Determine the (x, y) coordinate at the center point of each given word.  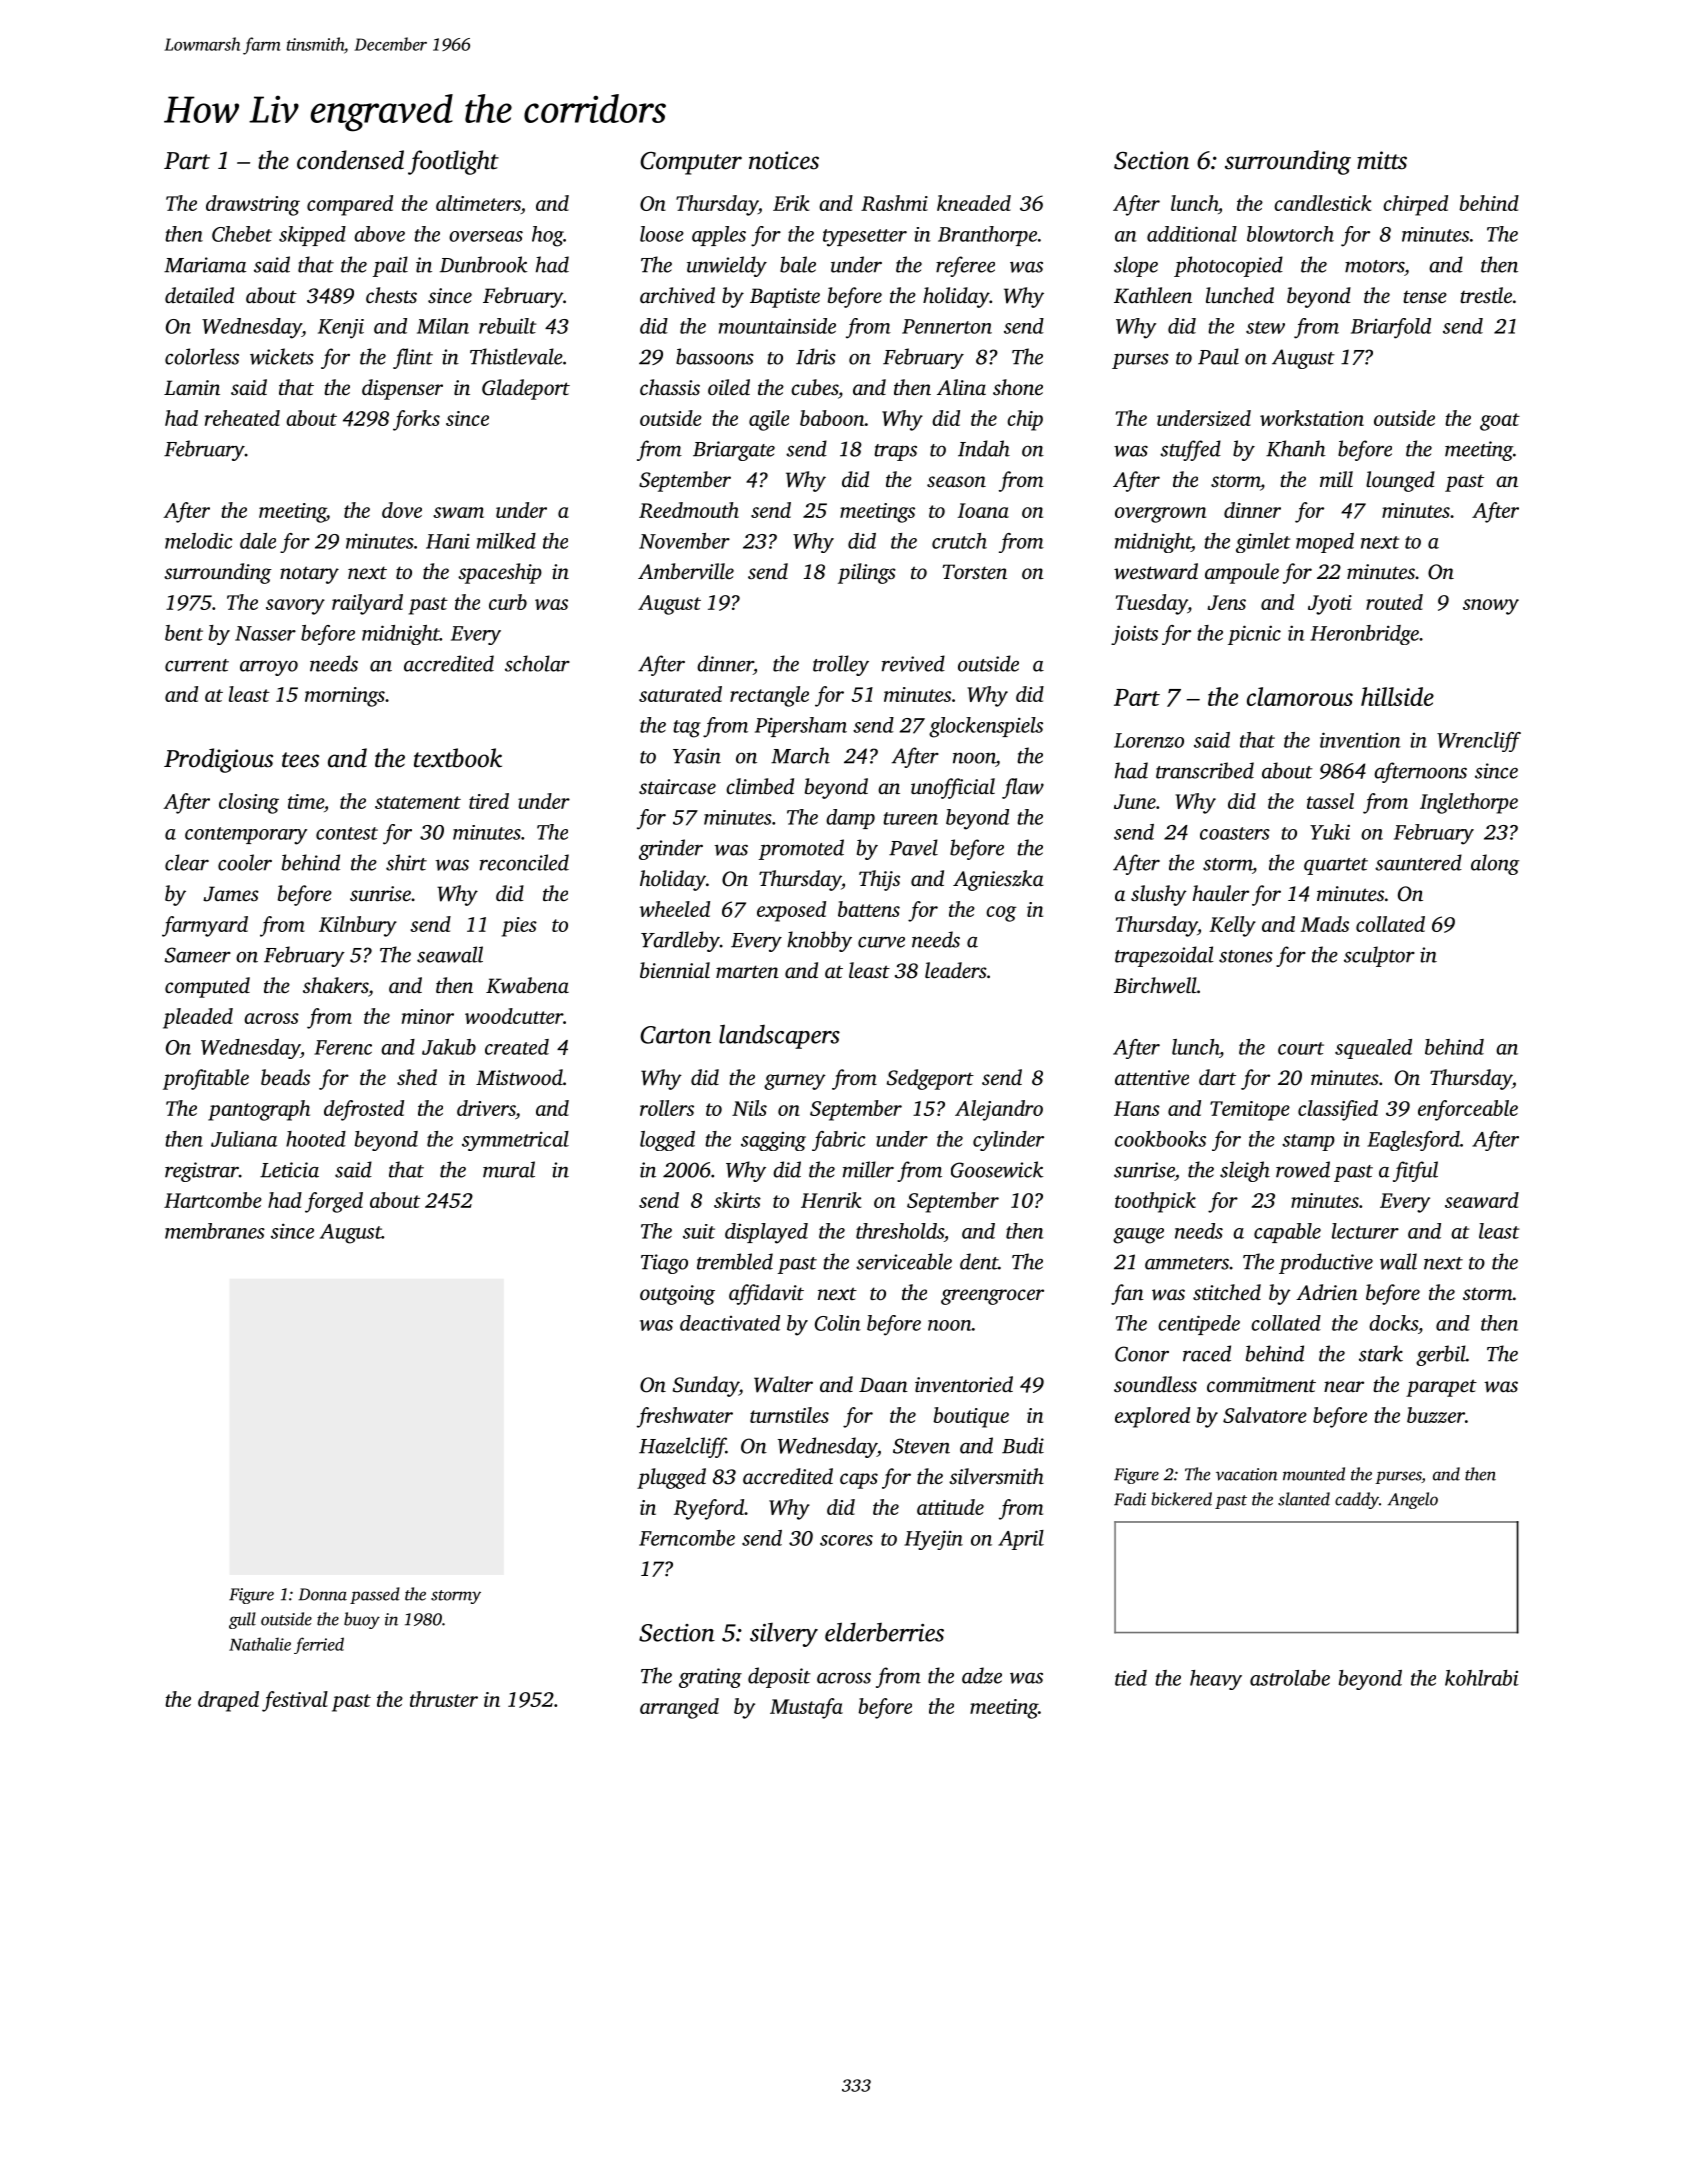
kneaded (974, 203)
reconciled (524, 862)
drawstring (253, 205)
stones (1246, 956)
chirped (1415, 205)
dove (402, 510)
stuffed (1190, 450)
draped (228, 1701)
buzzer (1436, 1415)
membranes (215, 1231)
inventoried (964, 1384)
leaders (956, 970)
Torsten (975, 571)
